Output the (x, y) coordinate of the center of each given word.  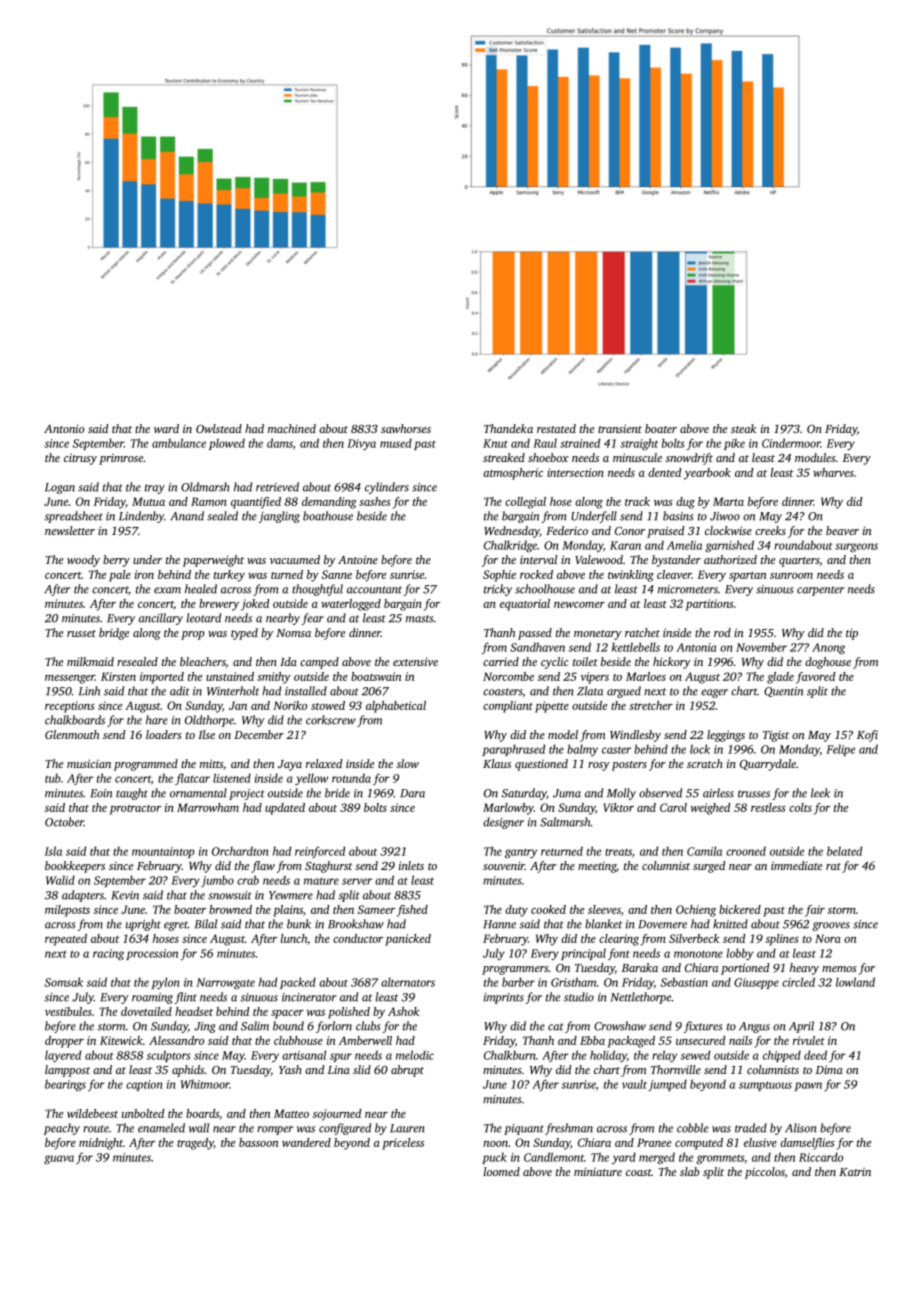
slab (690, 1171)
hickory (672, 663)
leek (820, 793)
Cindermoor (791, 443)
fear (313, 619)
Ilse (206, 734)
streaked (504, 457)
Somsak (64, 982)
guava (59, 1159)
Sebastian (684, 982)
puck (494, 1158)
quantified (256, 503)
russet (81, 633)
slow (408, 763)
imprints (504, 998)
